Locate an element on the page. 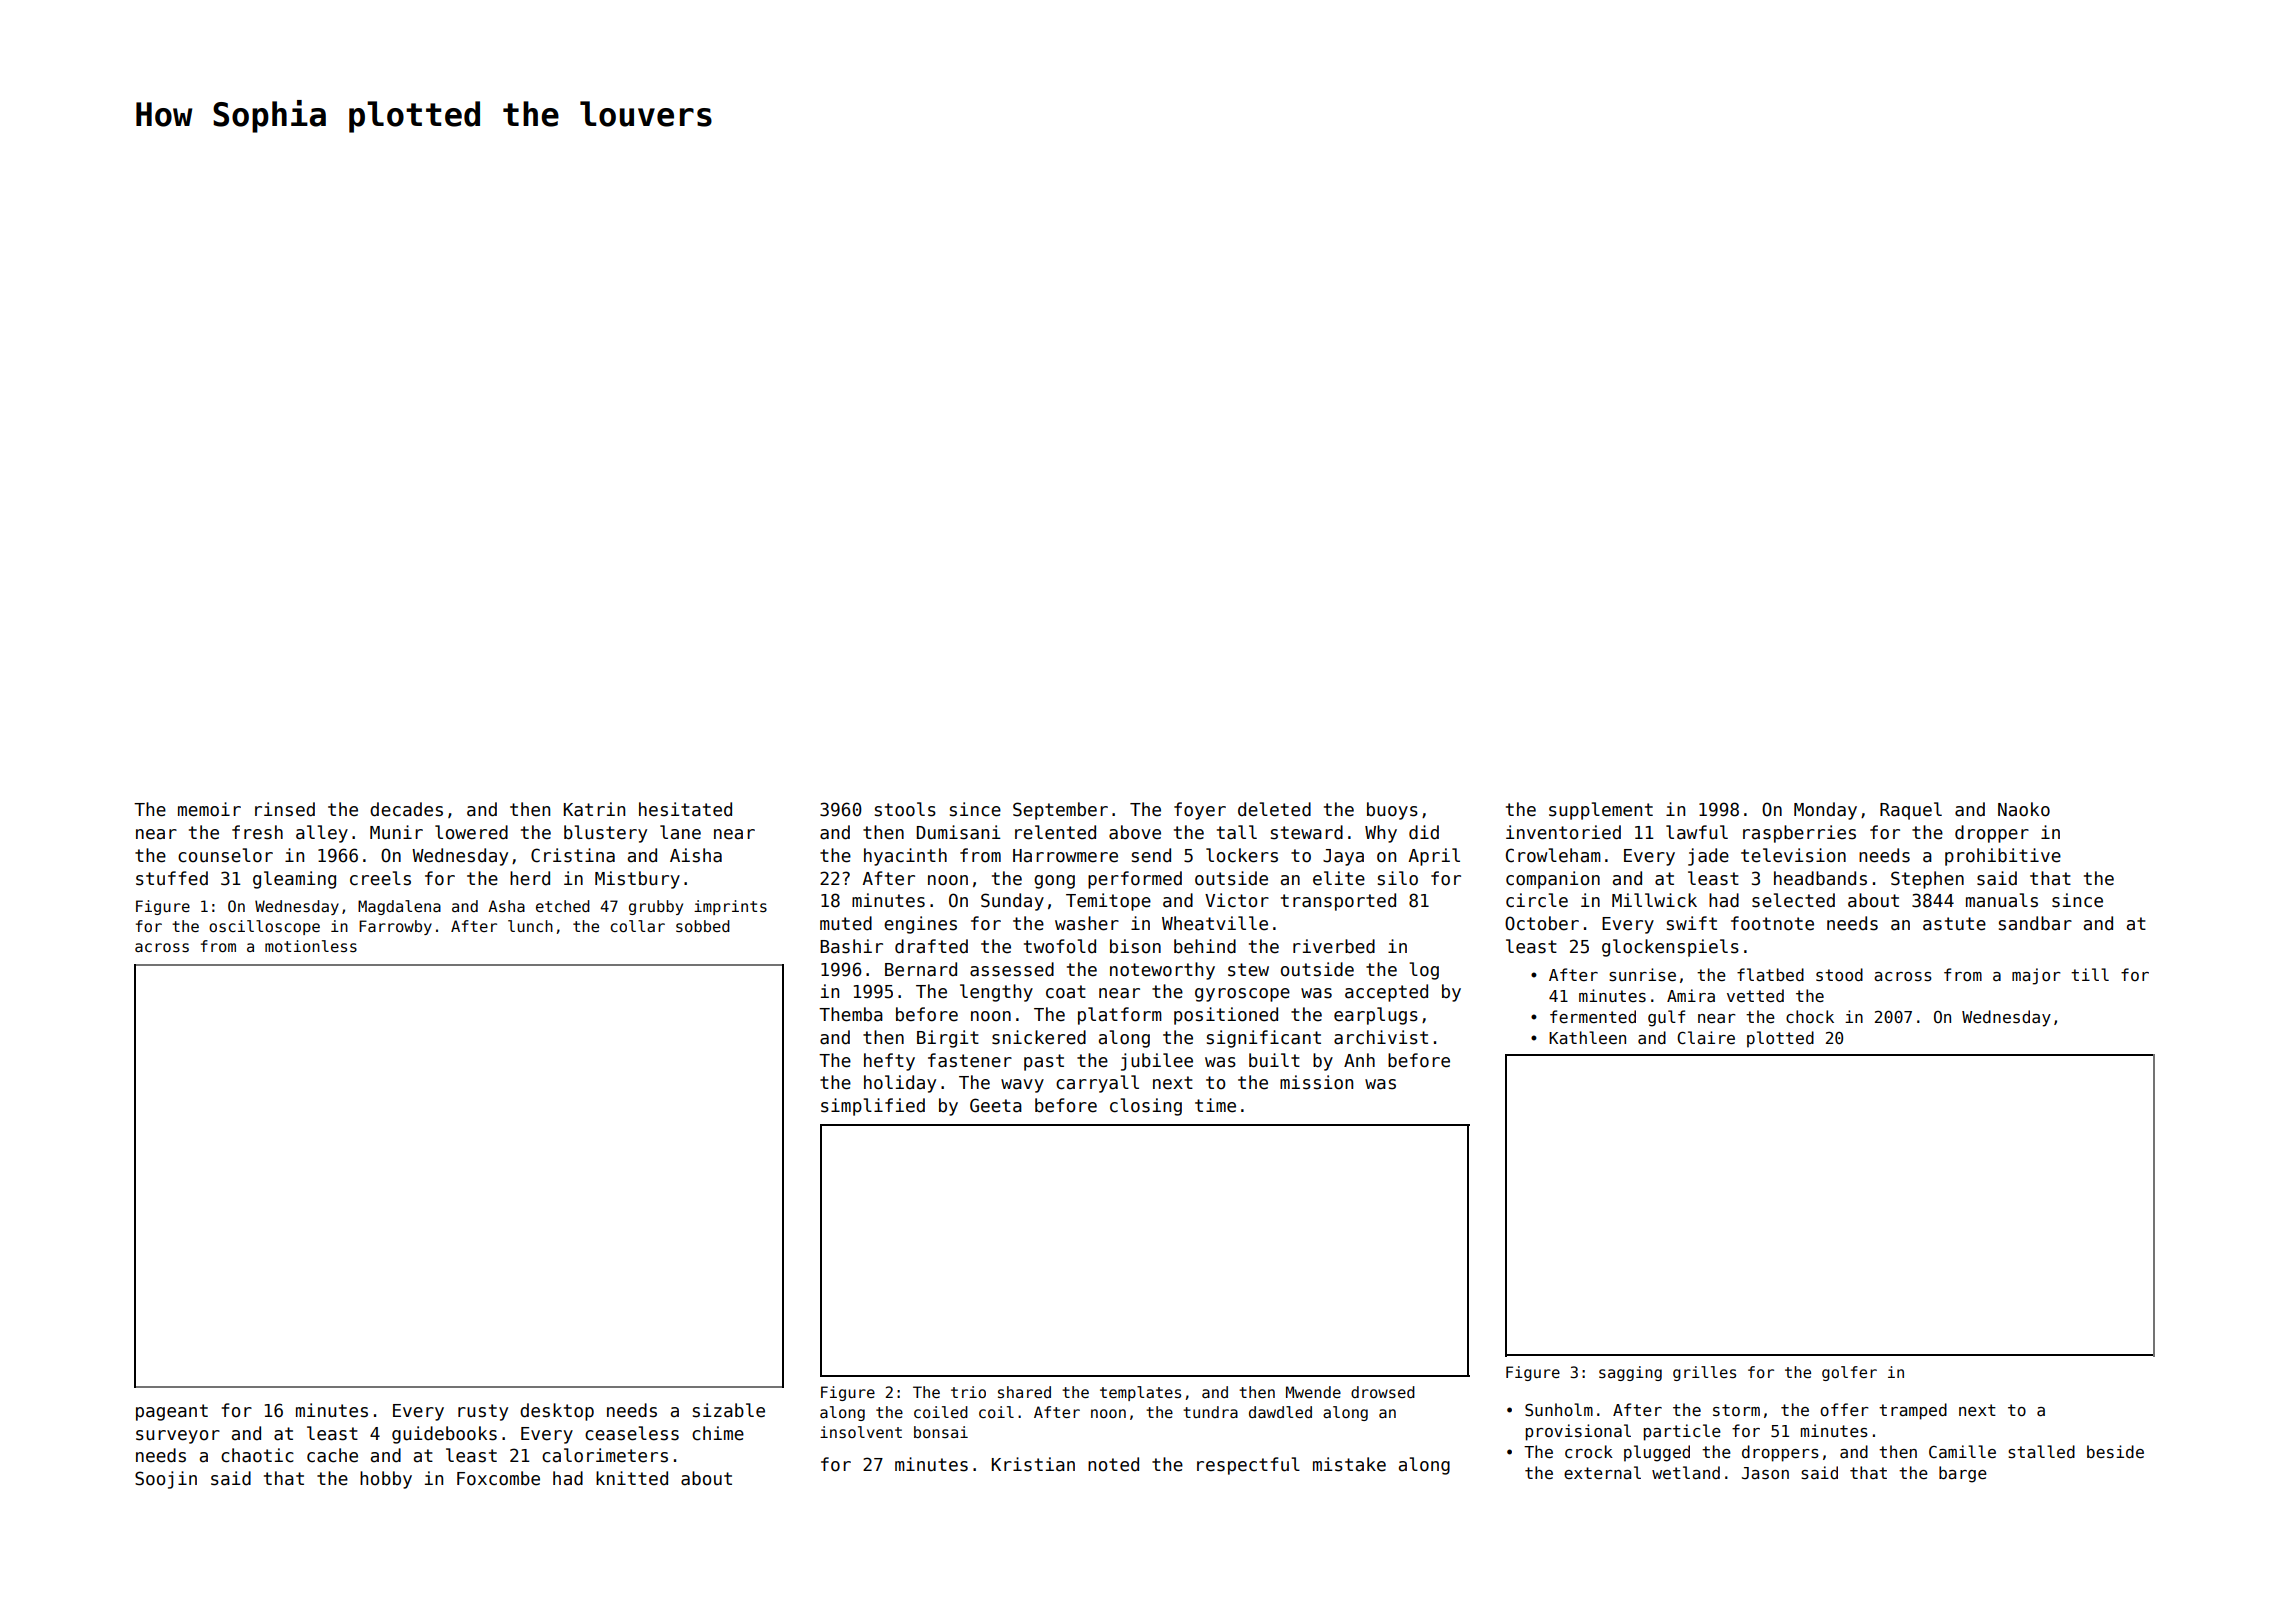 Image resolution: width=2289 pixels, height=1618 pixels. trio is located at coordinates (968, 1392).
